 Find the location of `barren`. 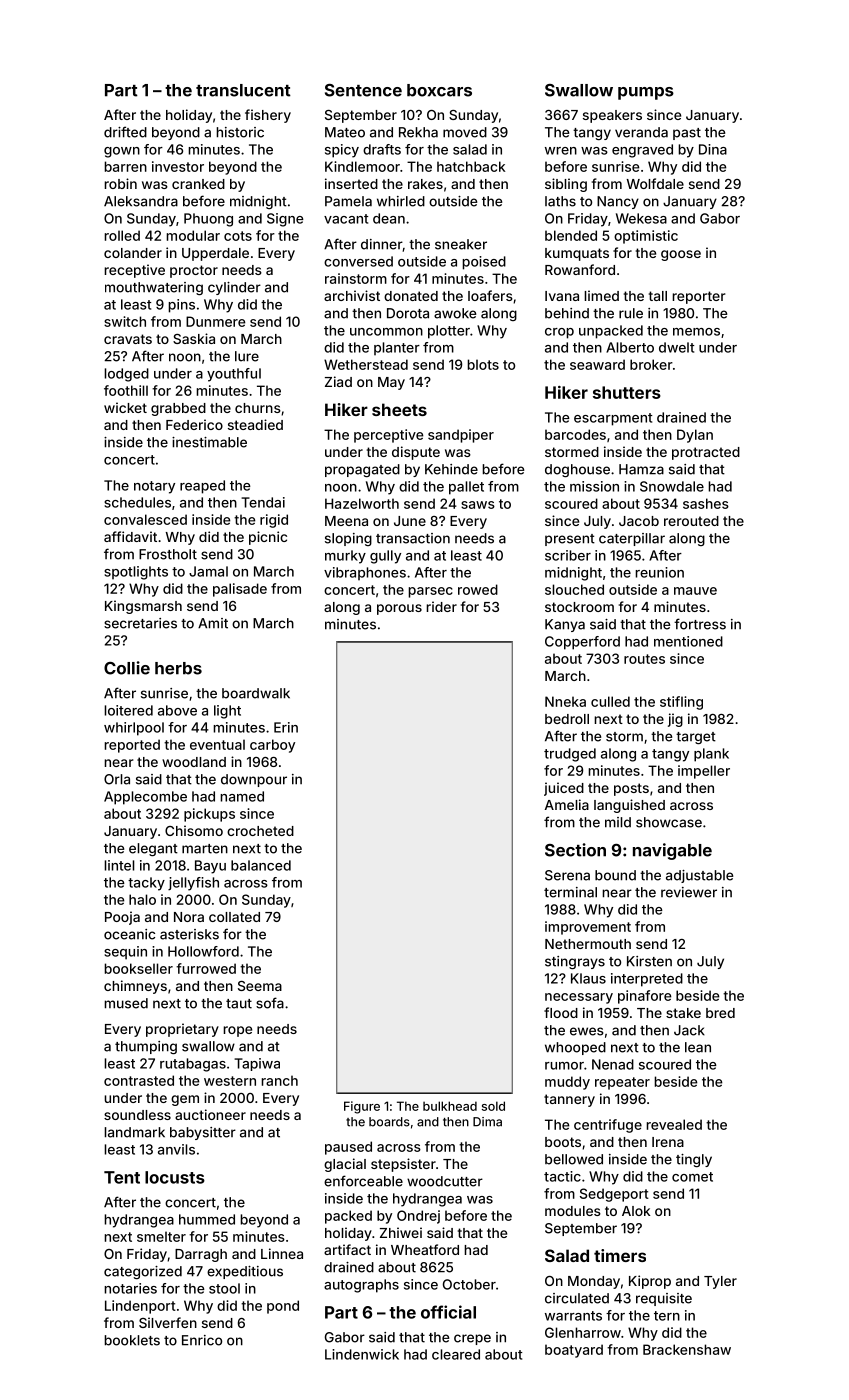

barren is located at coordinates (125, 166).
